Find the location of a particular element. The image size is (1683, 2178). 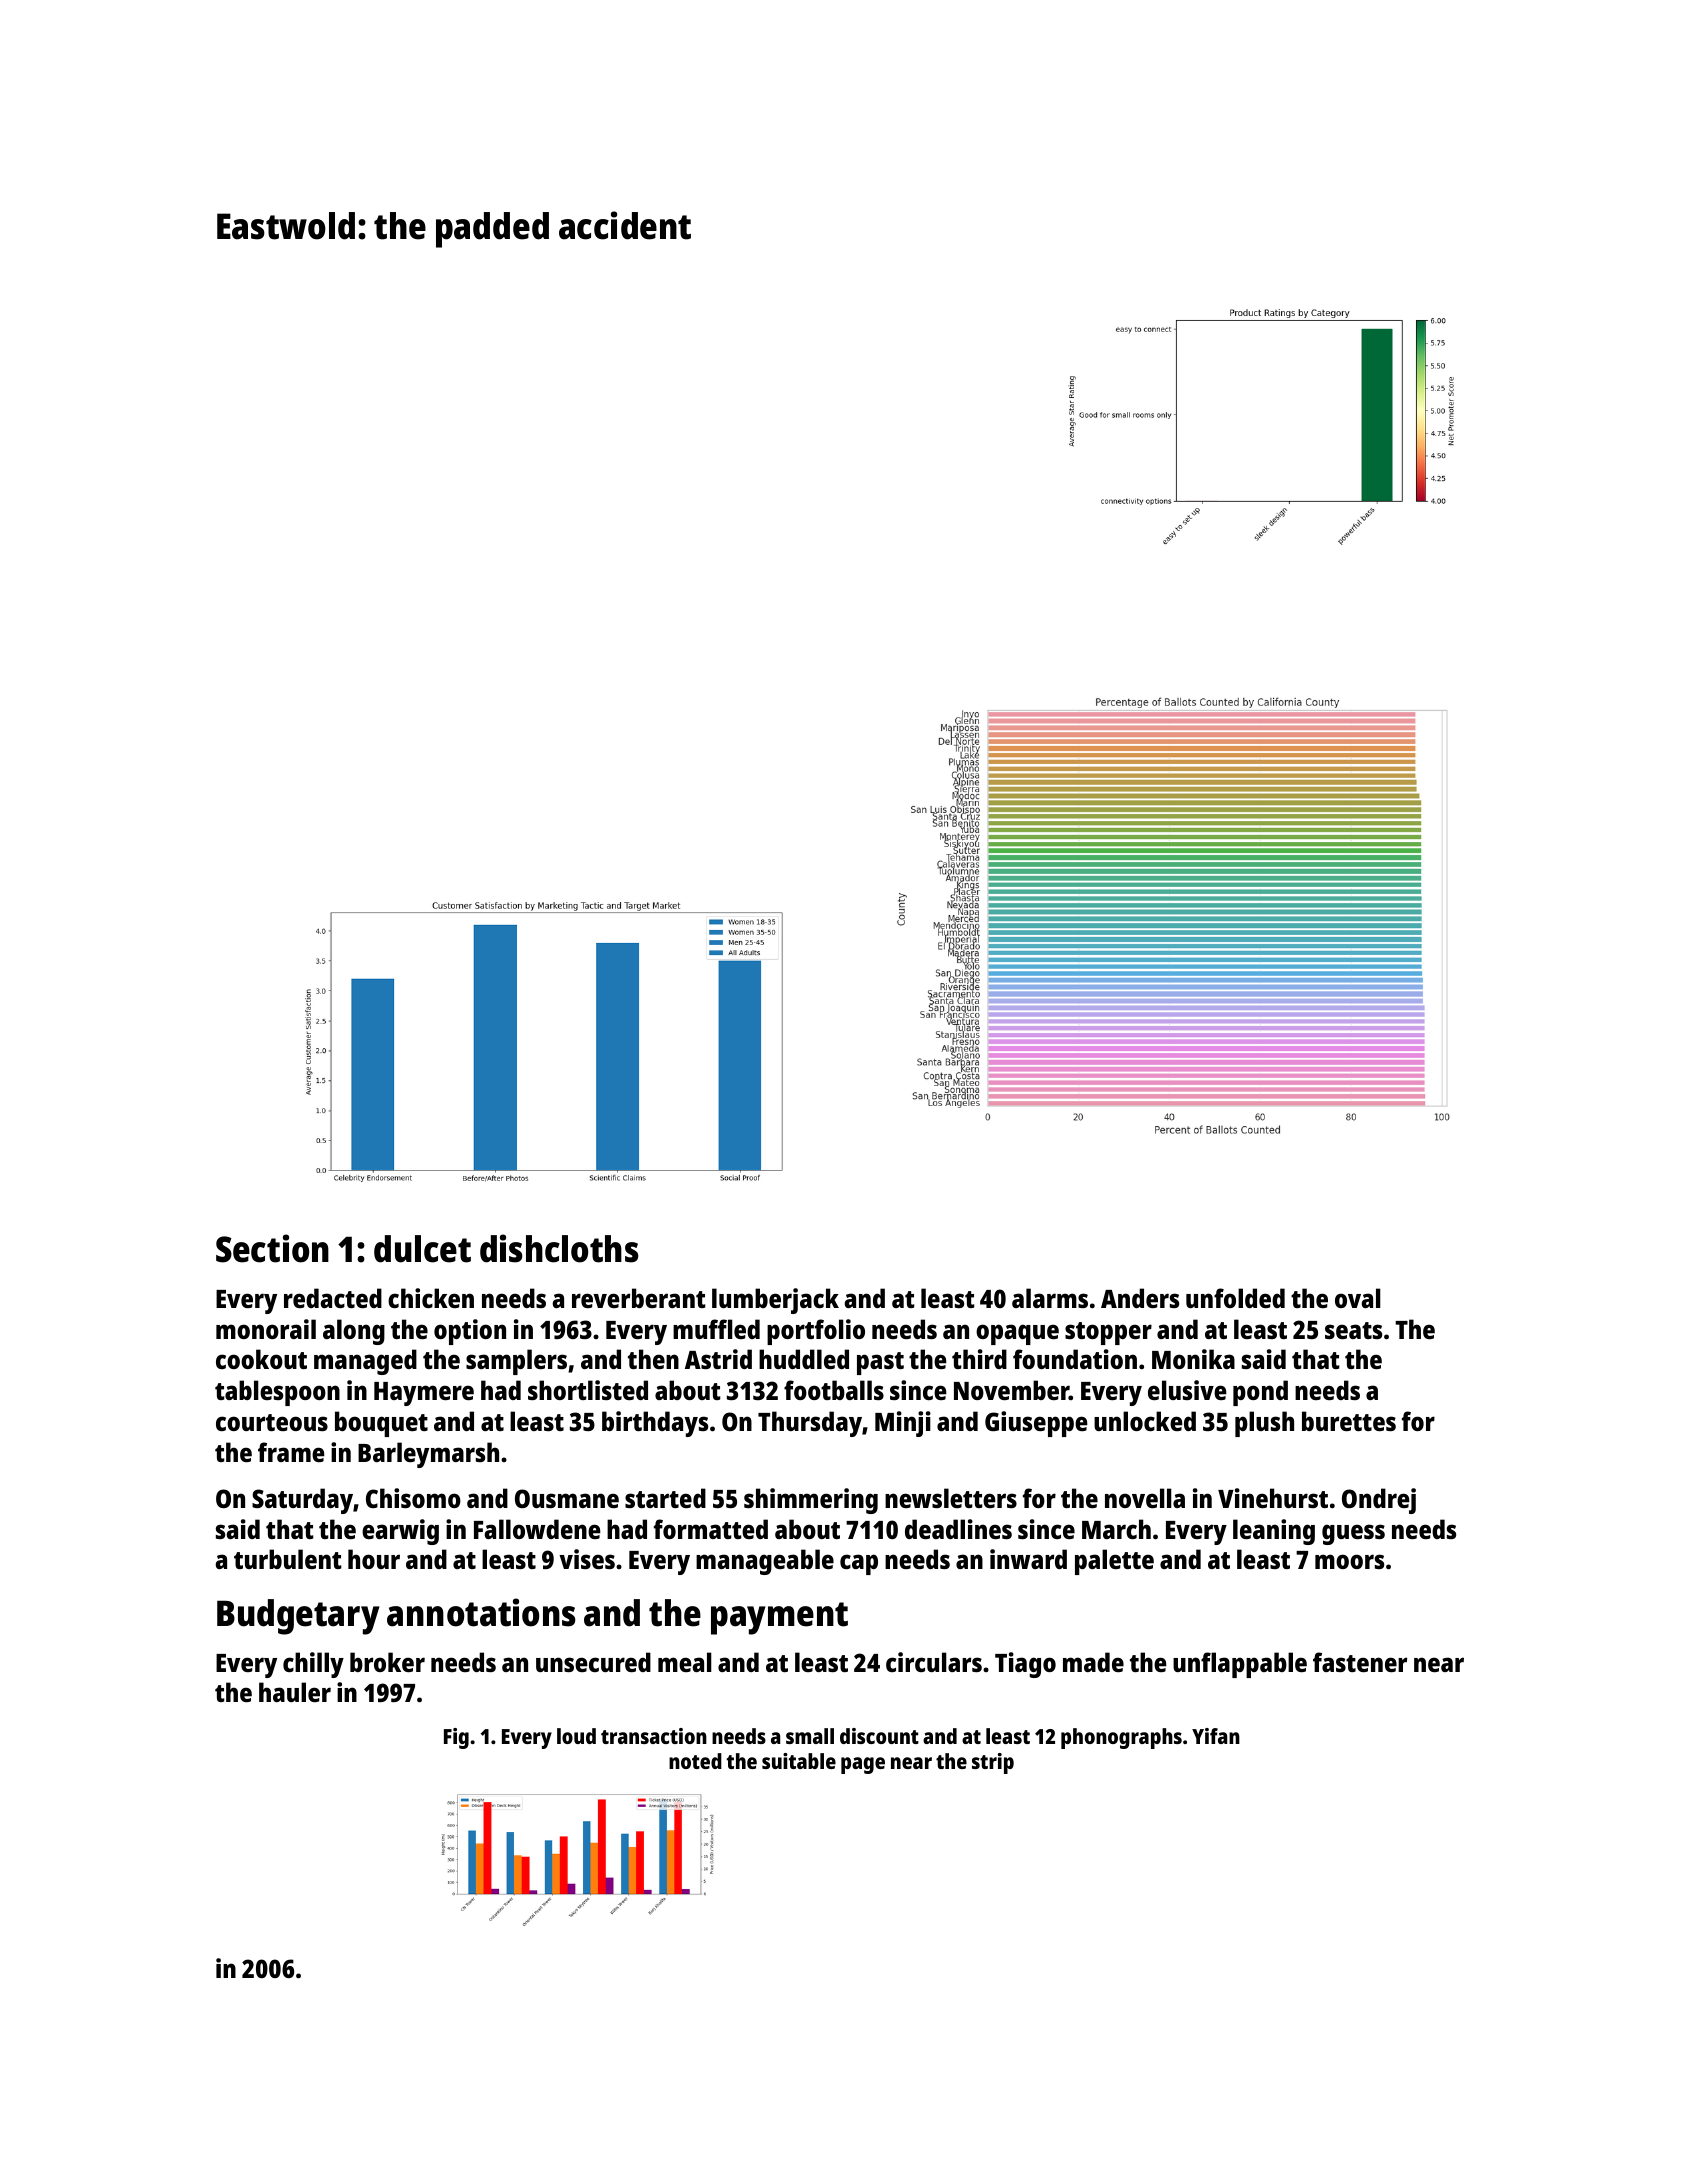

unsecured is located at coordinates (593, 1662).
